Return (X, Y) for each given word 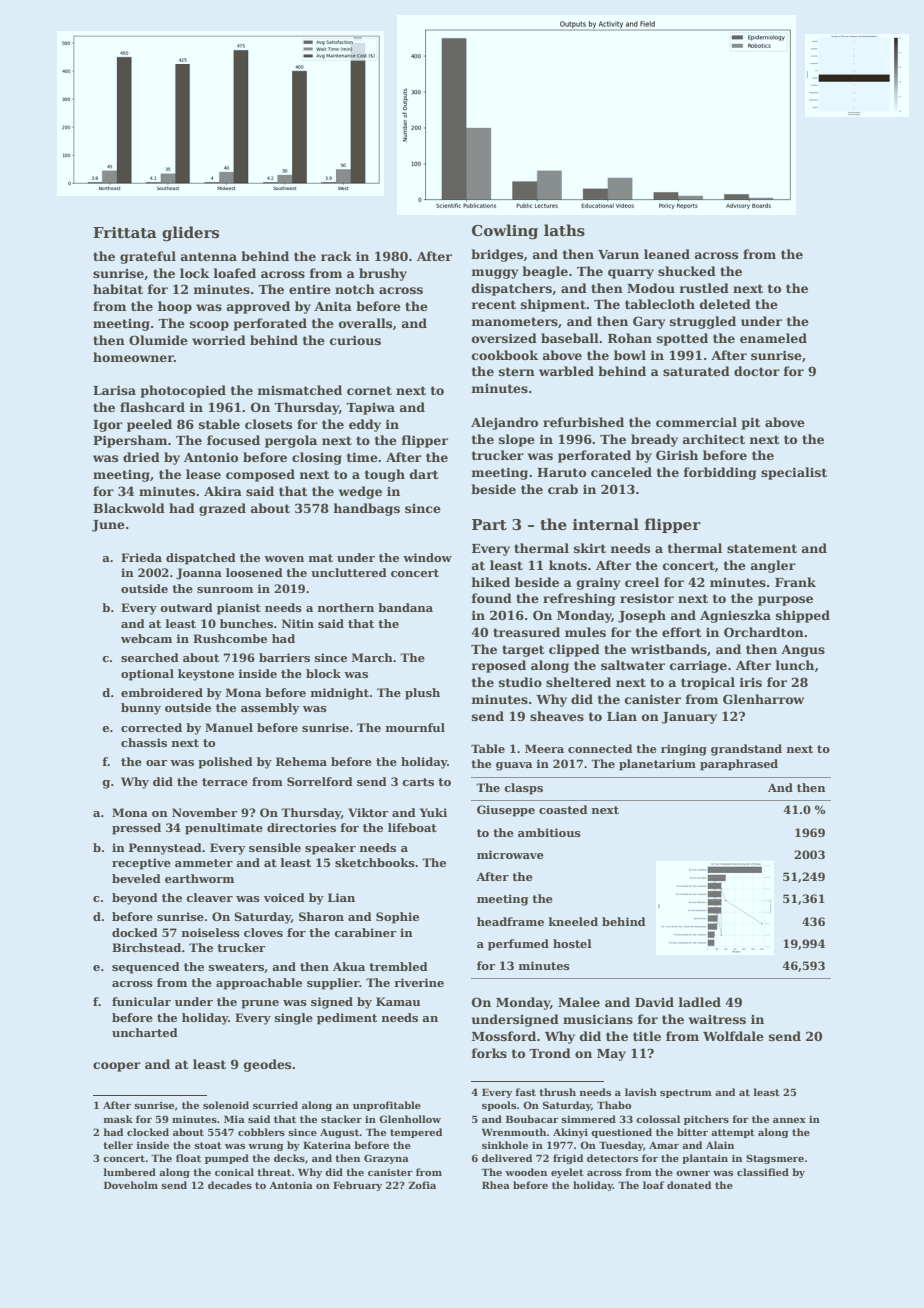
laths (564, 230)
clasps (523, 789)
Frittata (125, 233)
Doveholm (131, 1185)
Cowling (505, 232)
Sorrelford (320, 781)
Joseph (642, 616)
